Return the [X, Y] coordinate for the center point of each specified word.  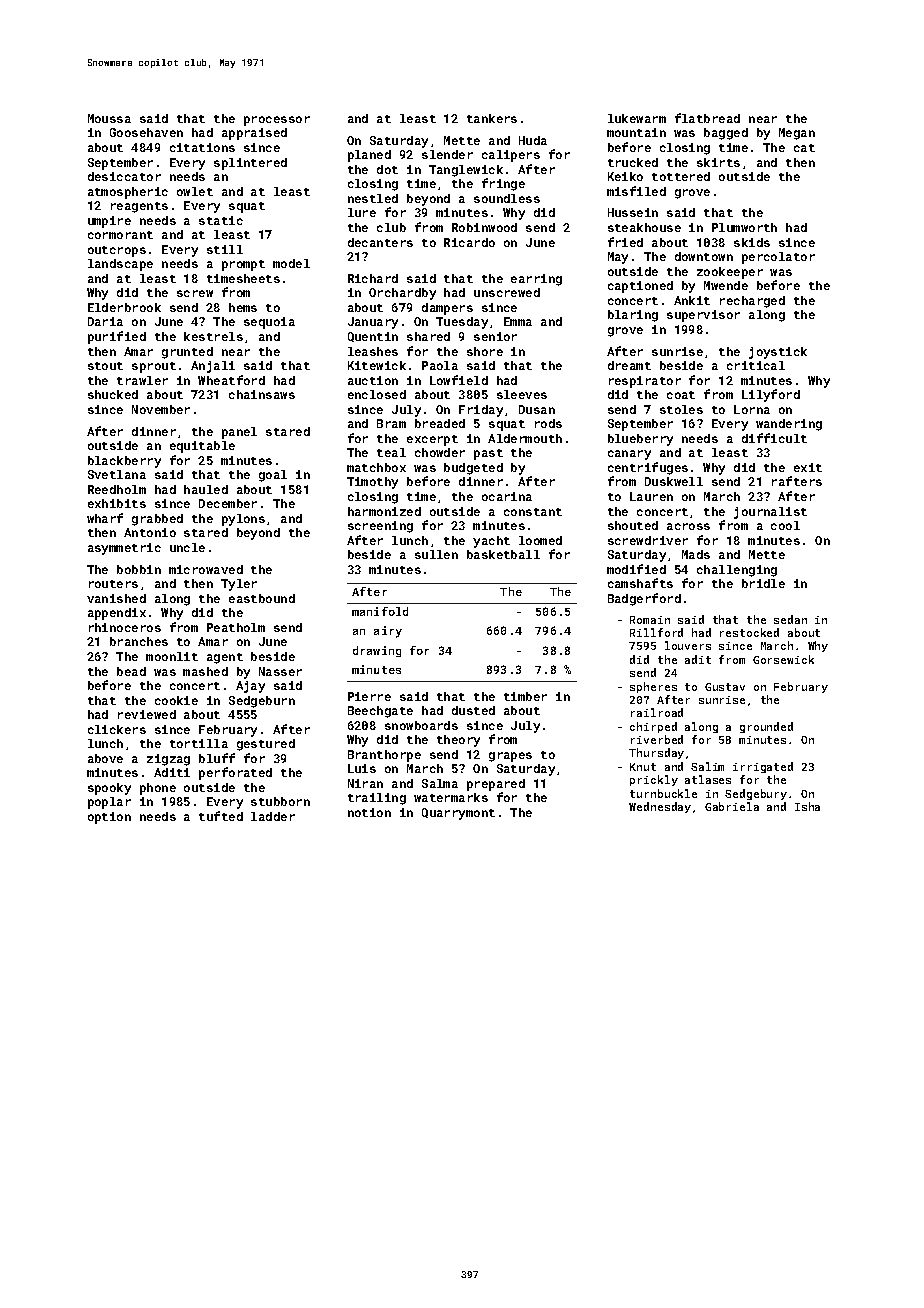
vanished [116, 598]
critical [756, 365]
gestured [266, 745]
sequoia [269, 323]
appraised [254, 134]
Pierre [369, 696]
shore [485, 351]
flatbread [707, 118]
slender [447, 154]
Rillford [656, 632]
